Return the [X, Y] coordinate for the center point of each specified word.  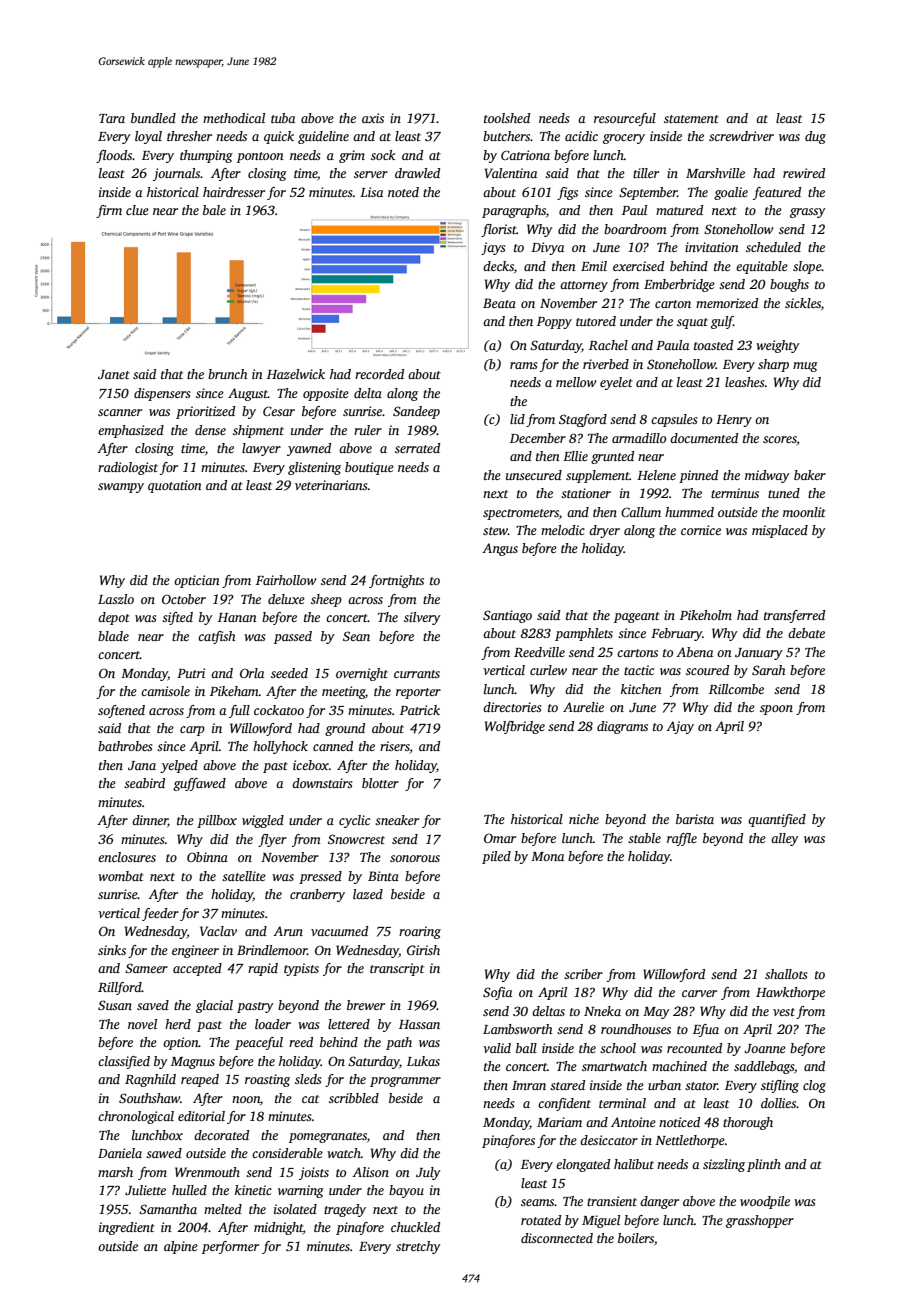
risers [395, 746]
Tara [112, 118]
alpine [181, 1247]
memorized [727, 303]
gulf [722, 322]
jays [493, 248]
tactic [639, 670]
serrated [417, 448]
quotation [175, 486]
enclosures [127, 857]
